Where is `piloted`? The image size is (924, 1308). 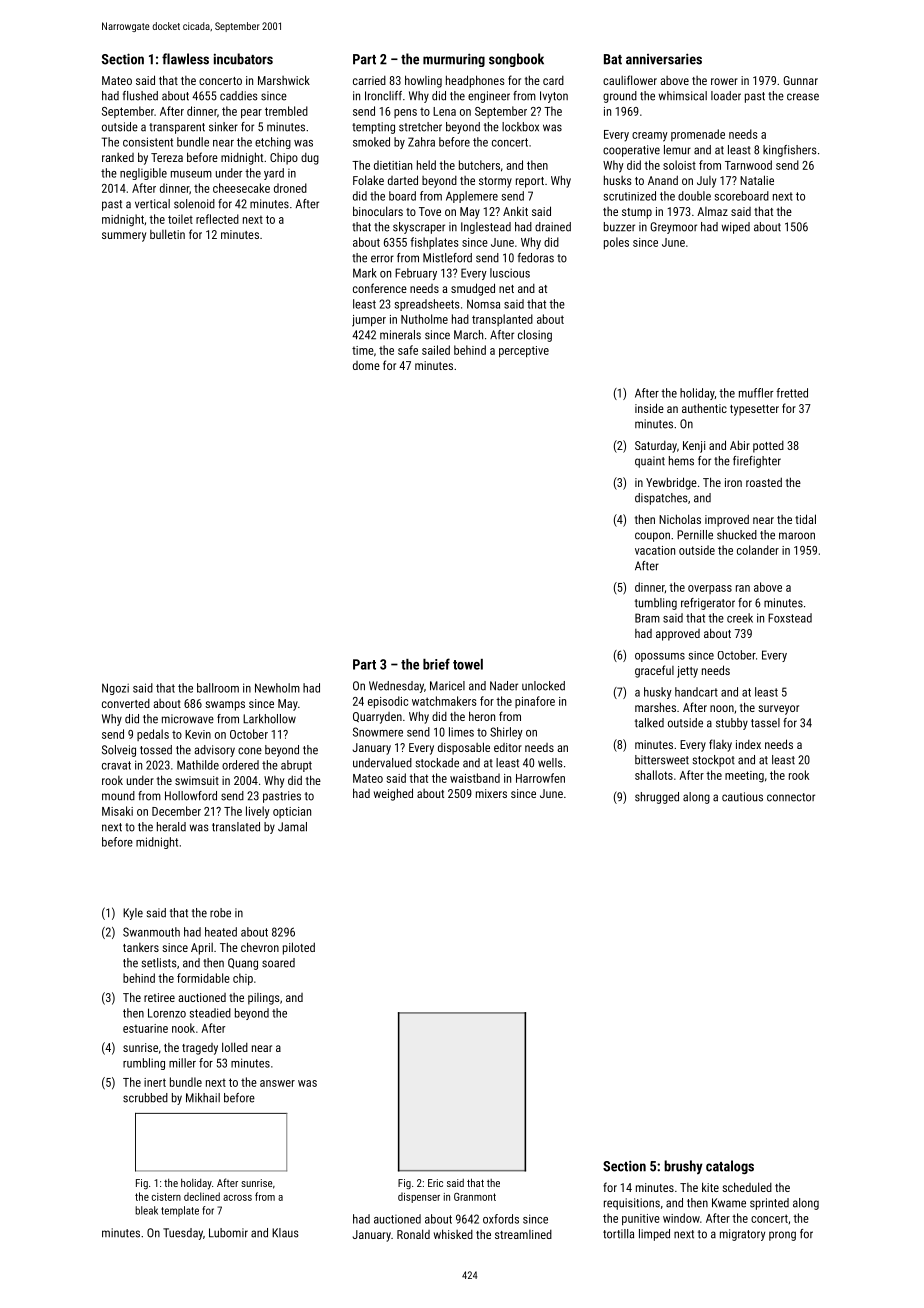 piloted is located at coordinates (299, 948).
